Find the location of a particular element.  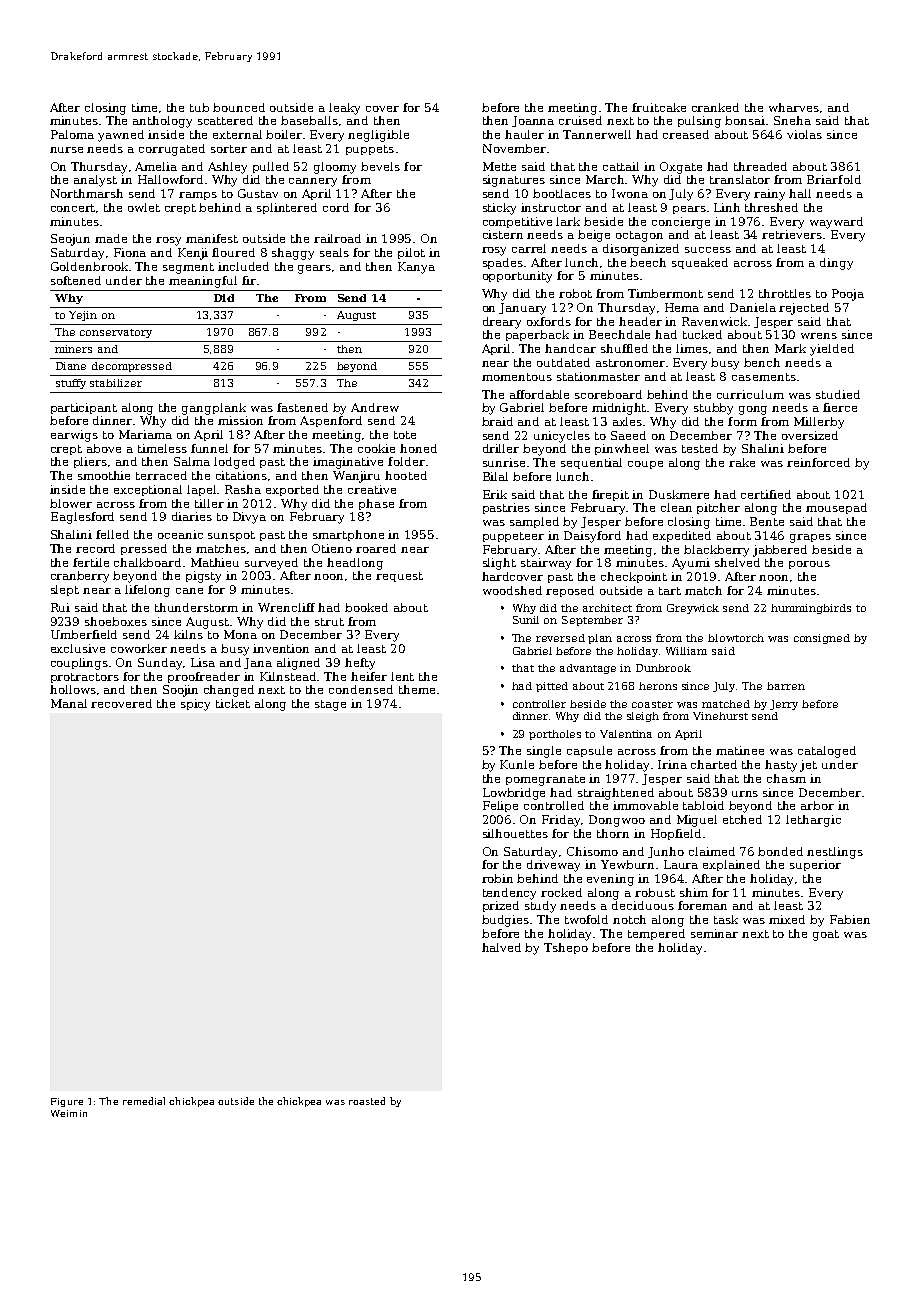

straightened is located at coordinates (616, 794).
